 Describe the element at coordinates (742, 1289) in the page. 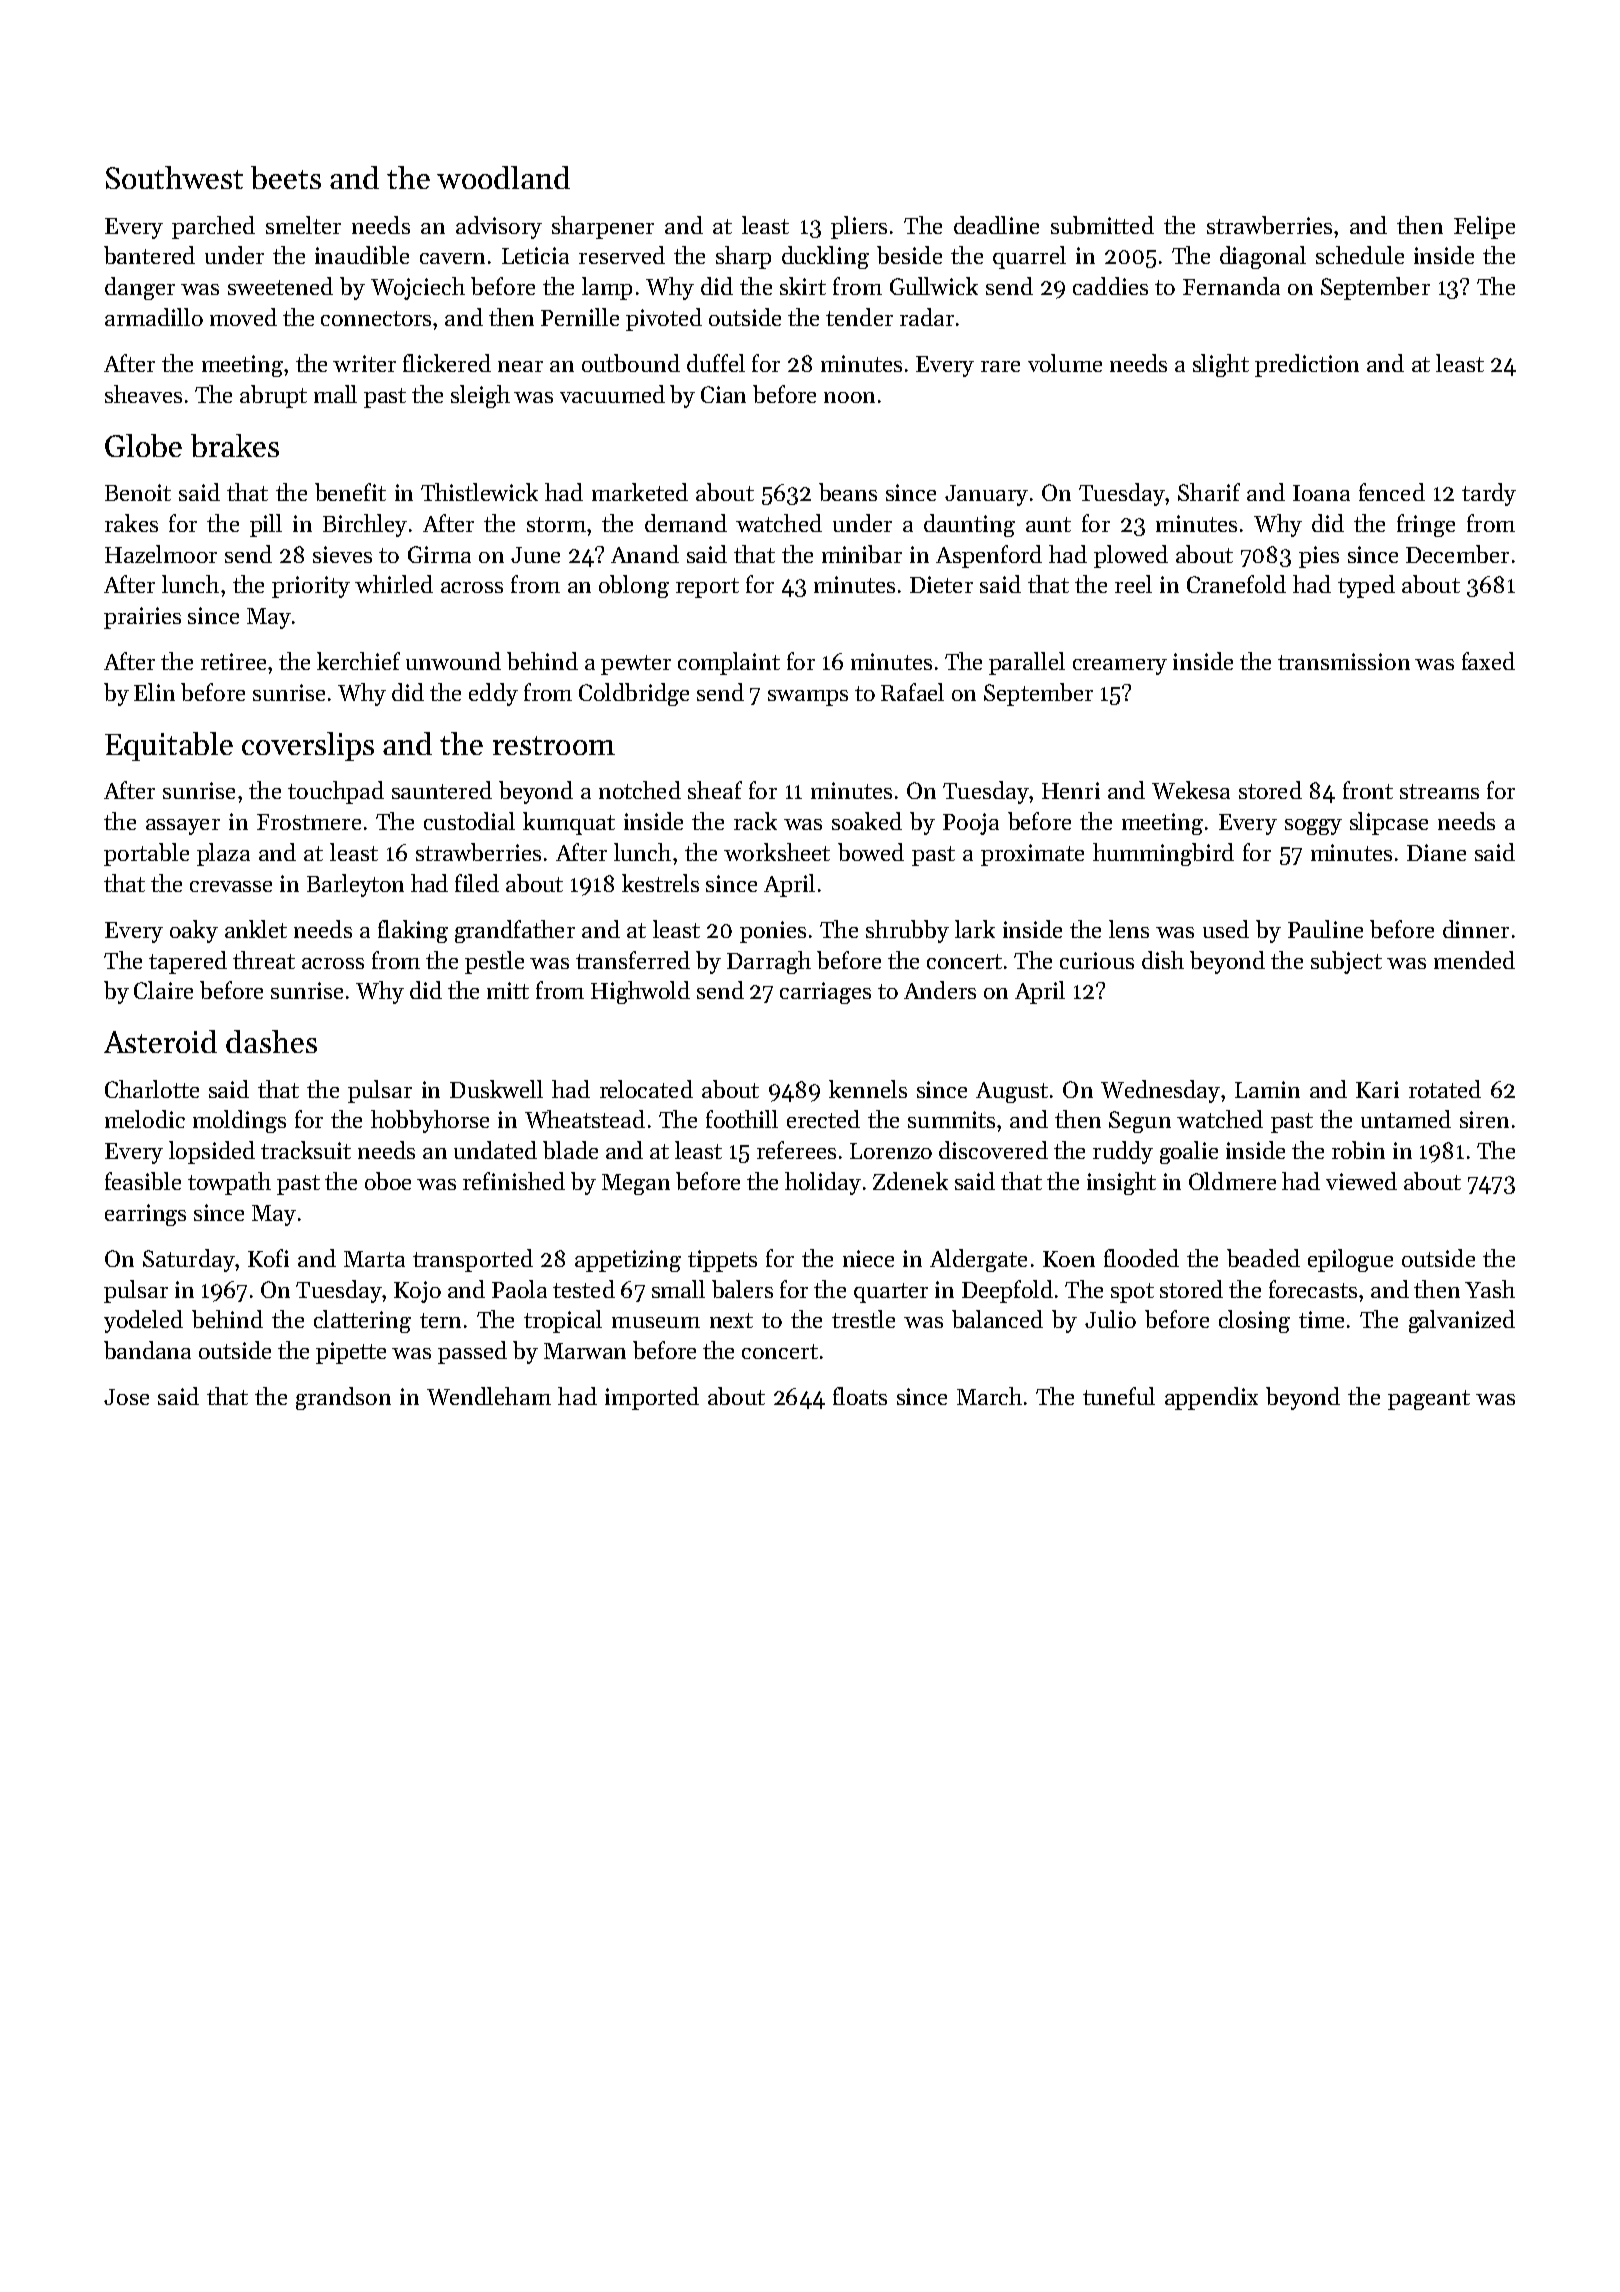

I see `balers` at that location.
